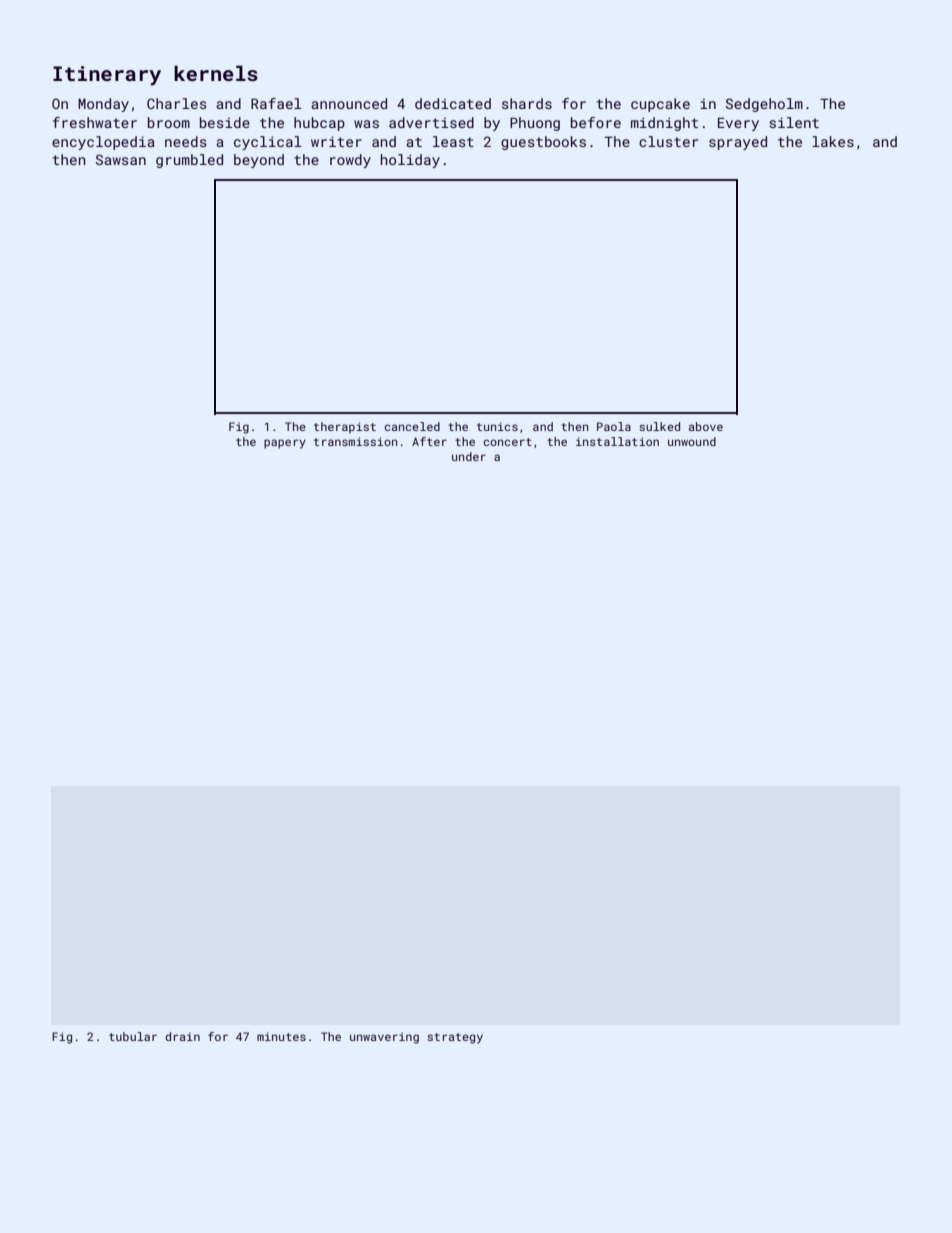 Image resolution: width=952 pixels, height=1233 pixels. I want to click on strategy, so click(455, 1038).
